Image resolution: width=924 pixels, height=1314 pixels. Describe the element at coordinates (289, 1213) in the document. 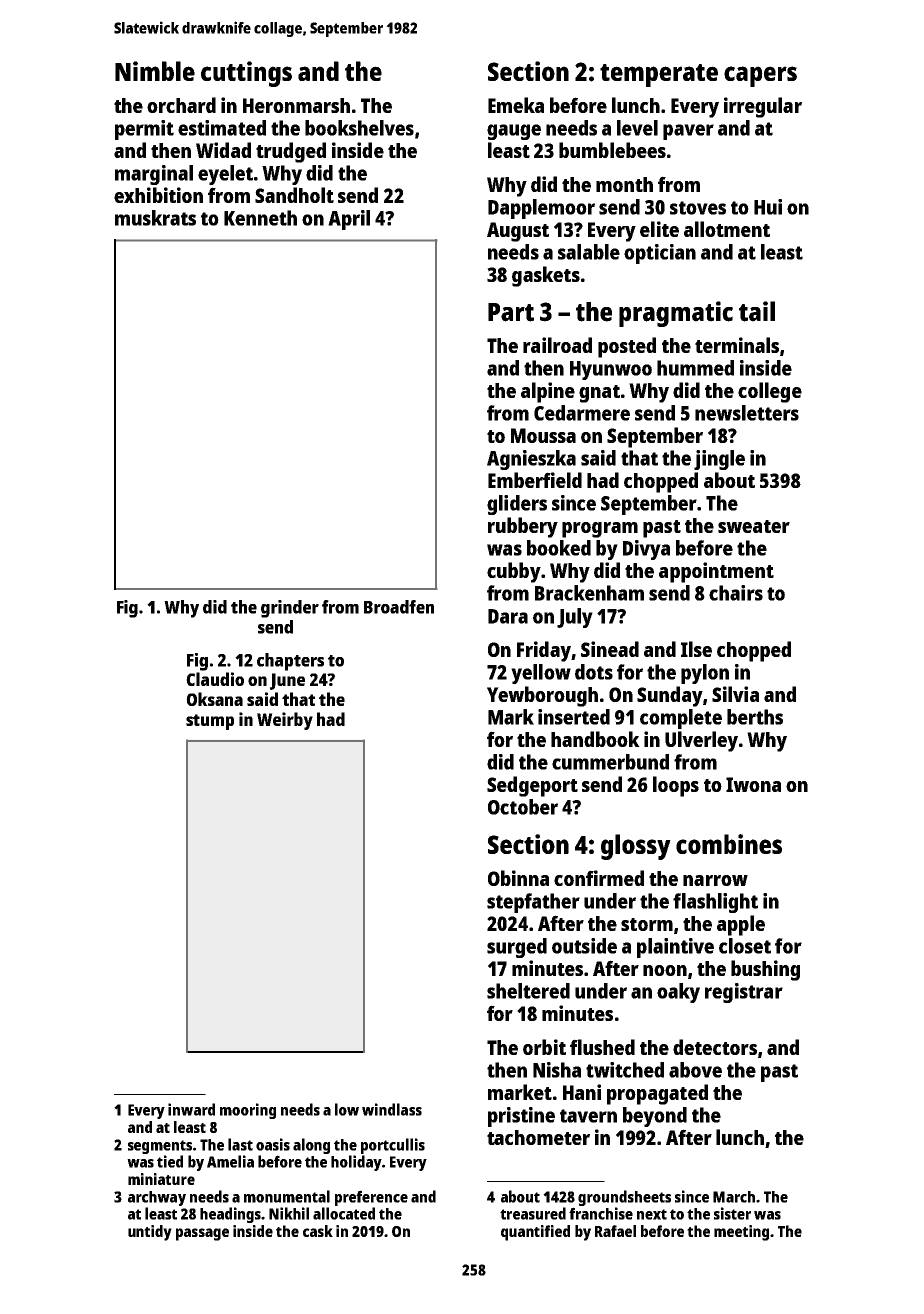

I see `Nikhil` at that location.
